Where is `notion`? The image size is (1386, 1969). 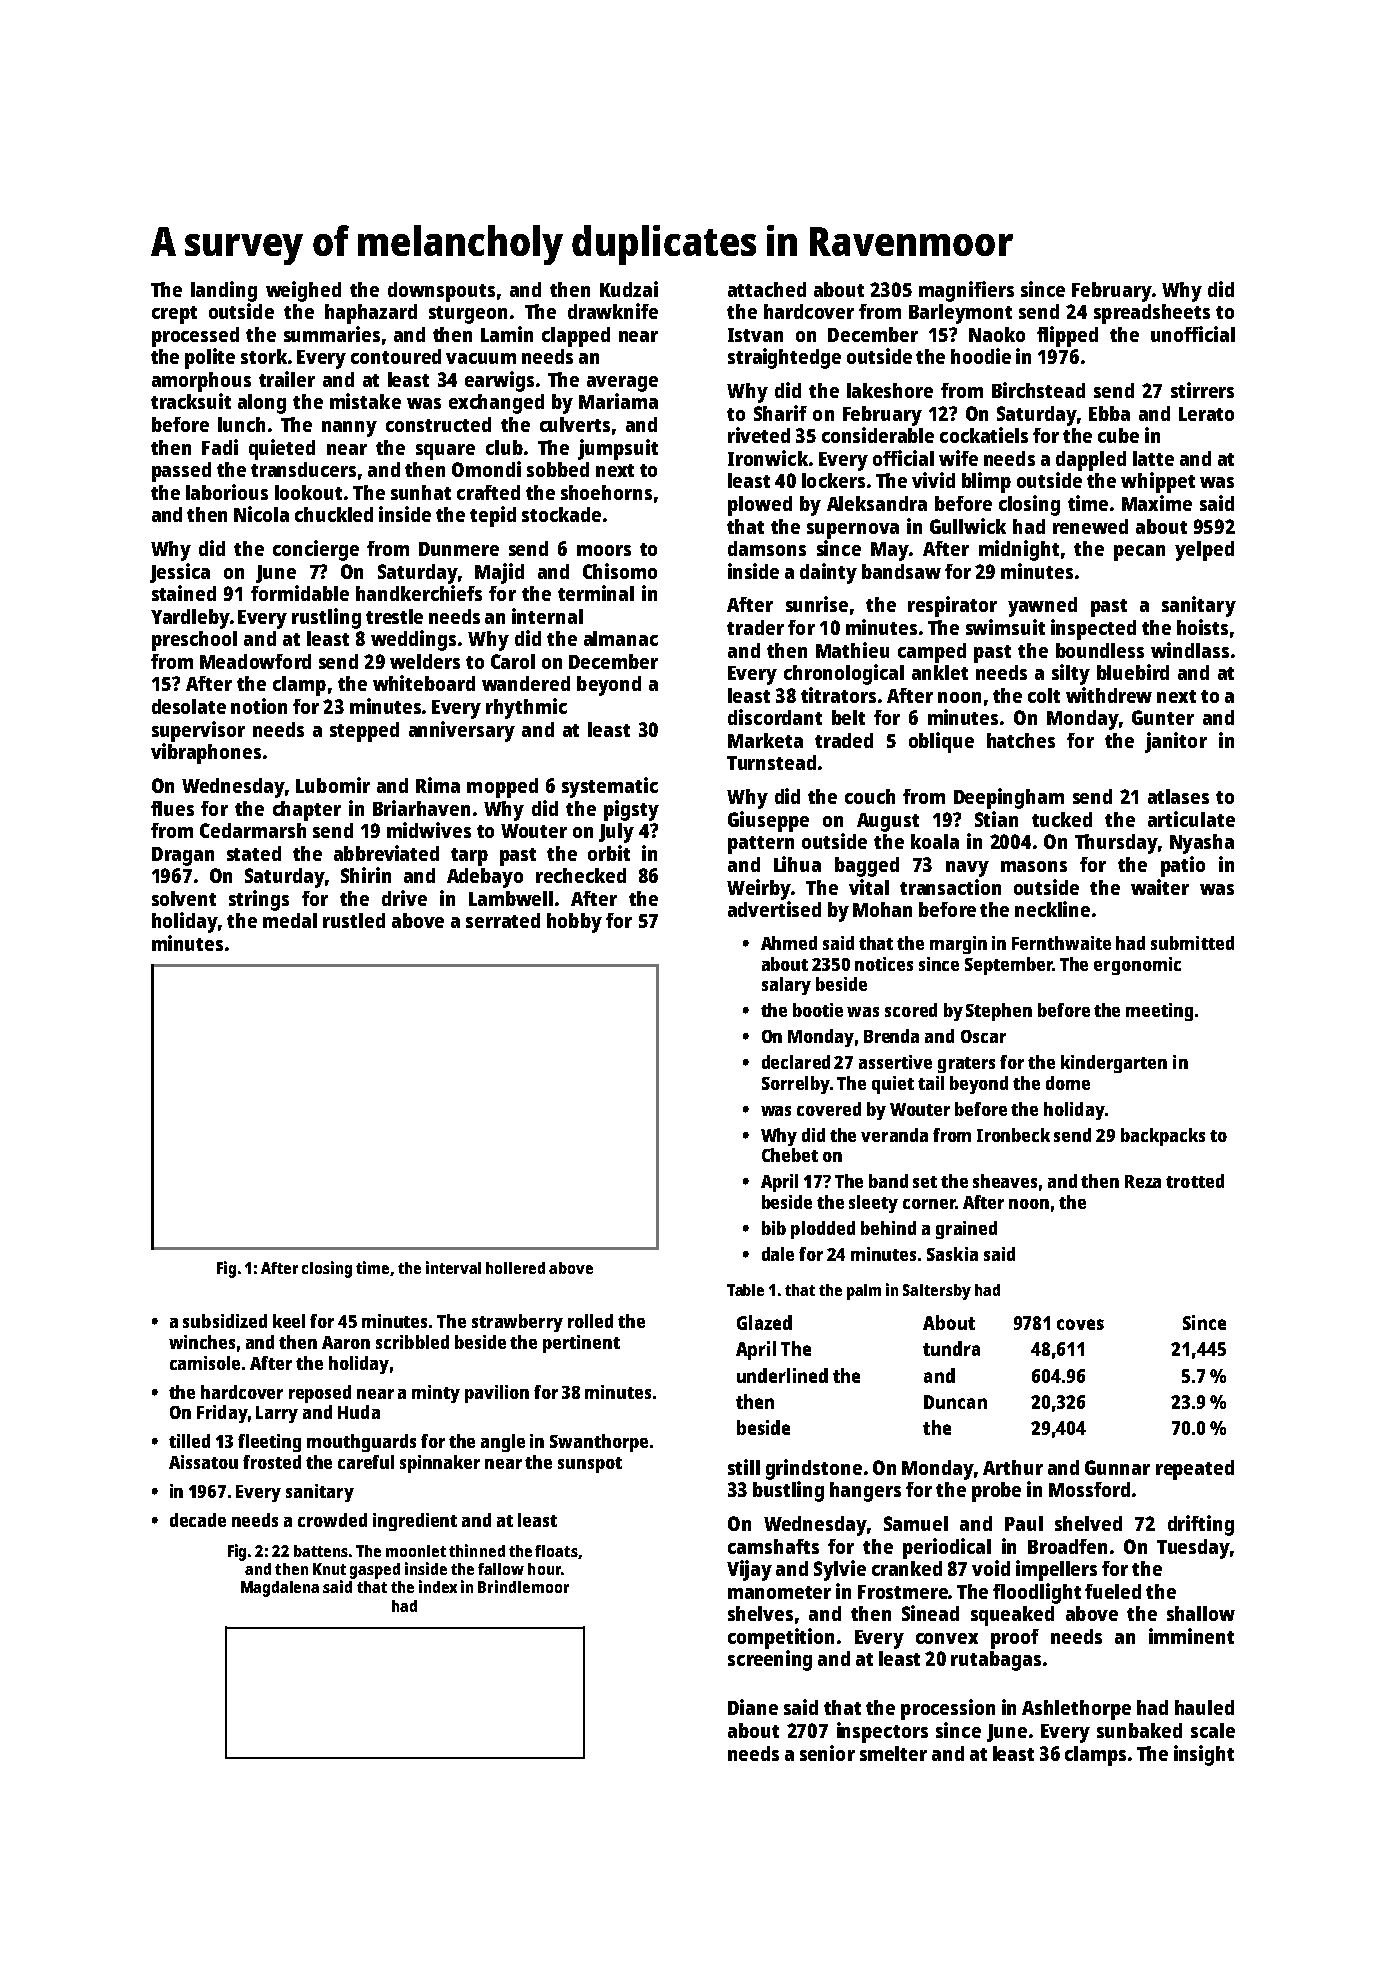
notion is located at coordinates (259, 706).
